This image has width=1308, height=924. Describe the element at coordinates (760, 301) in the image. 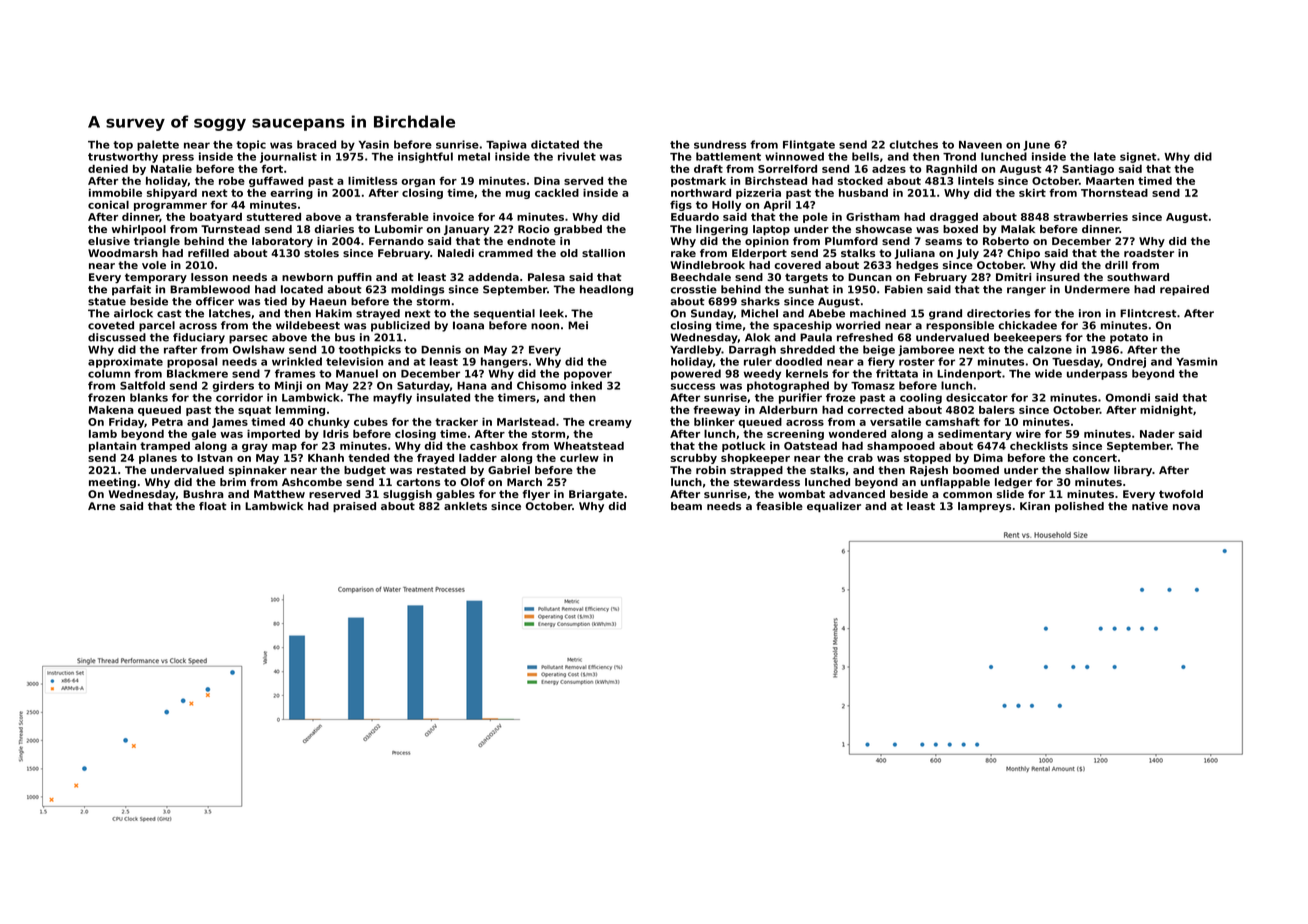

I see `sharks` at that location.
